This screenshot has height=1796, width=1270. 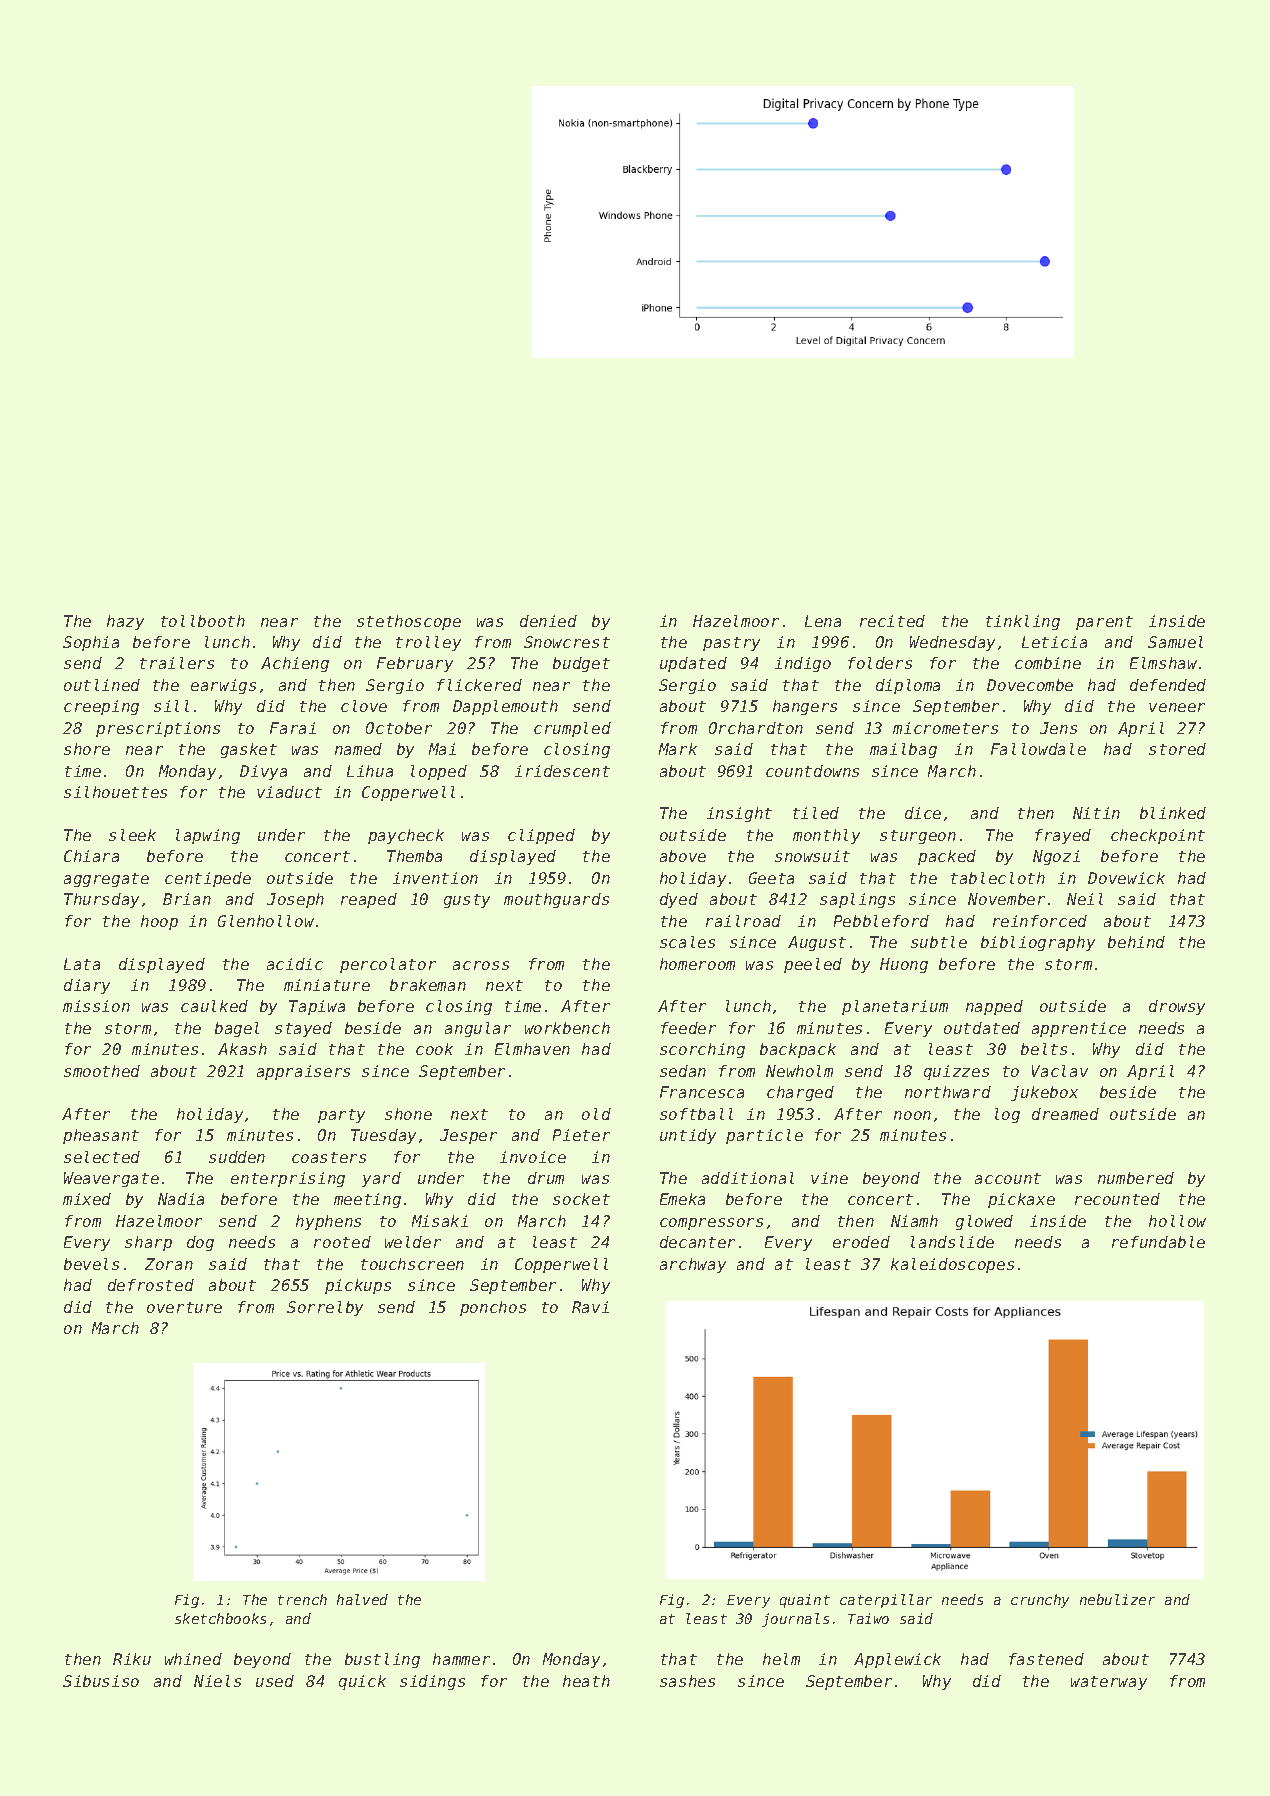 I want to click on Elmshaw, so click(x=1163, y=663).
